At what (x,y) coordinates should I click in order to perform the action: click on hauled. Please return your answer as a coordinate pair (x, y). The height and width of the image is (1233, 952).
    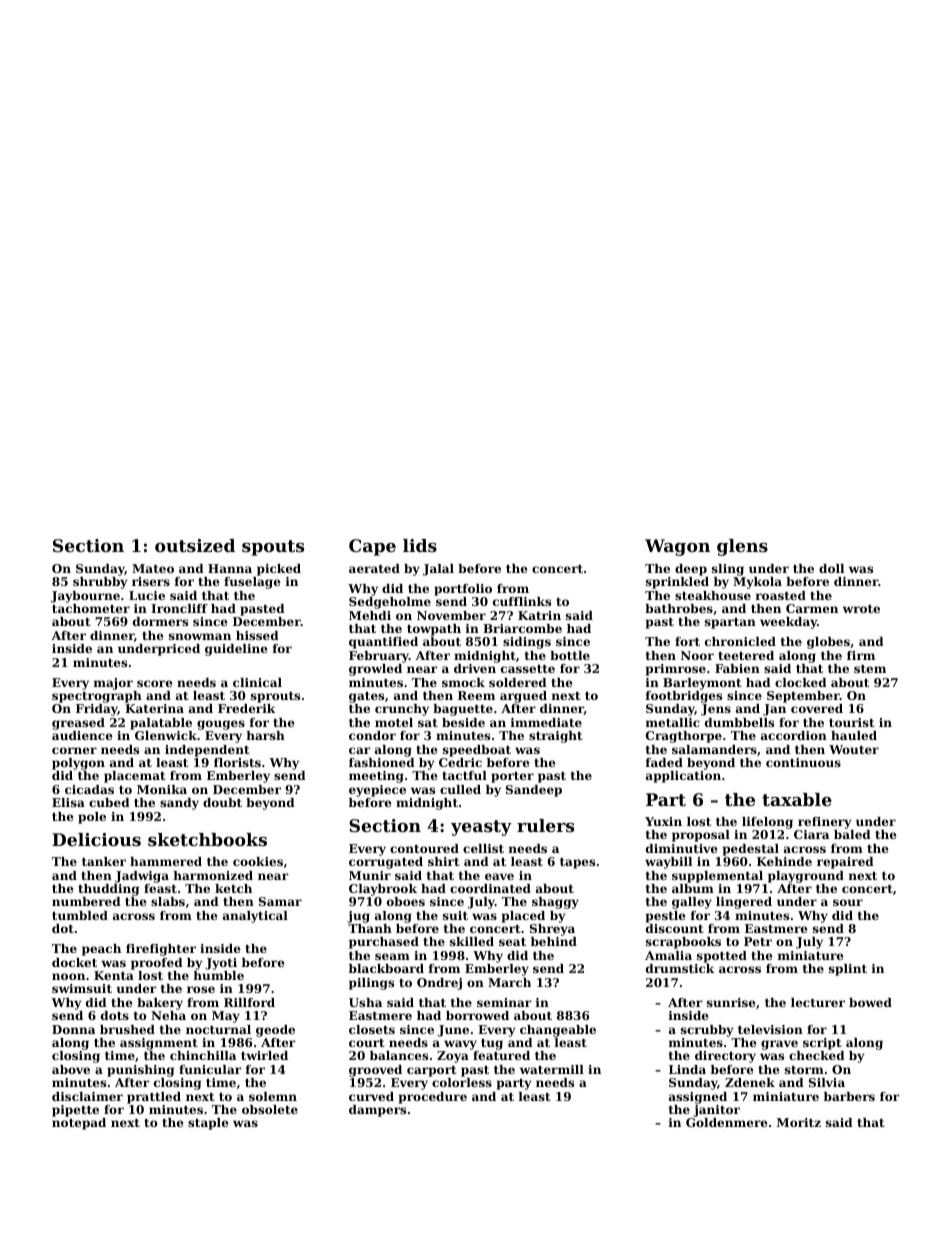
    Looking at the image, I should click on (854, 735).
